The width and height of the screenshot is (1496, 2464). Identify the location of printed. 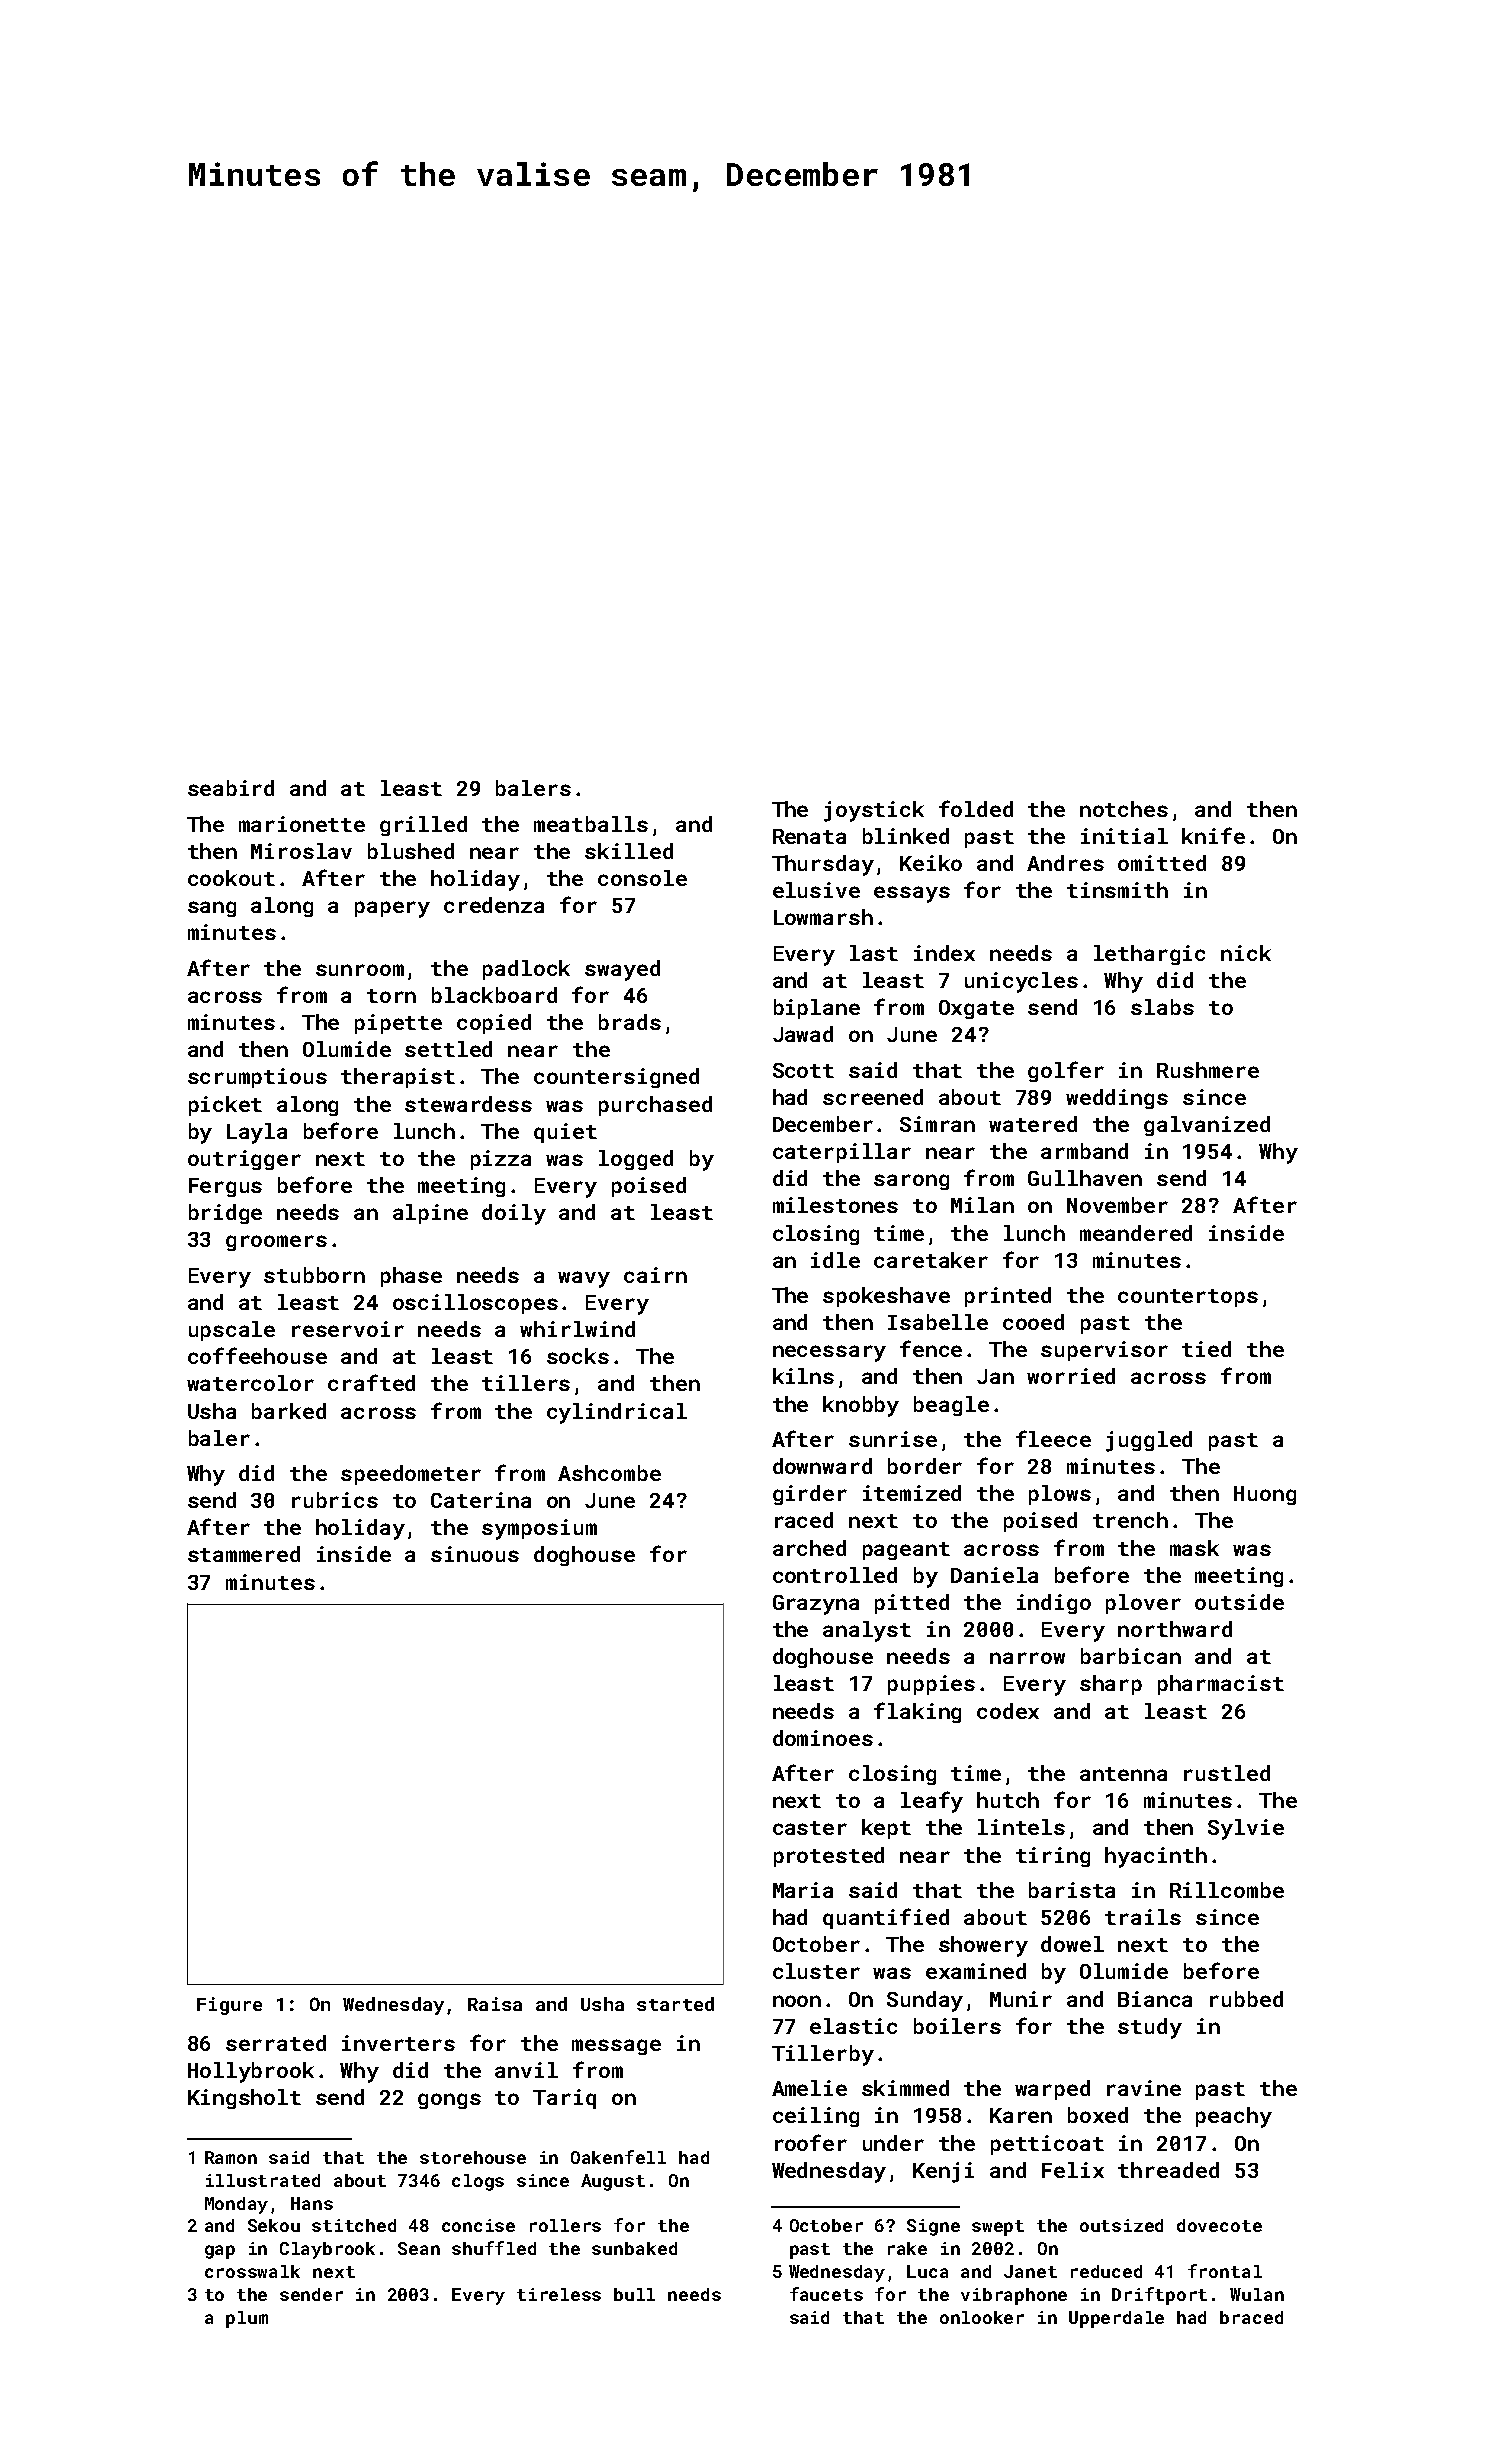
(1008, 1297).
